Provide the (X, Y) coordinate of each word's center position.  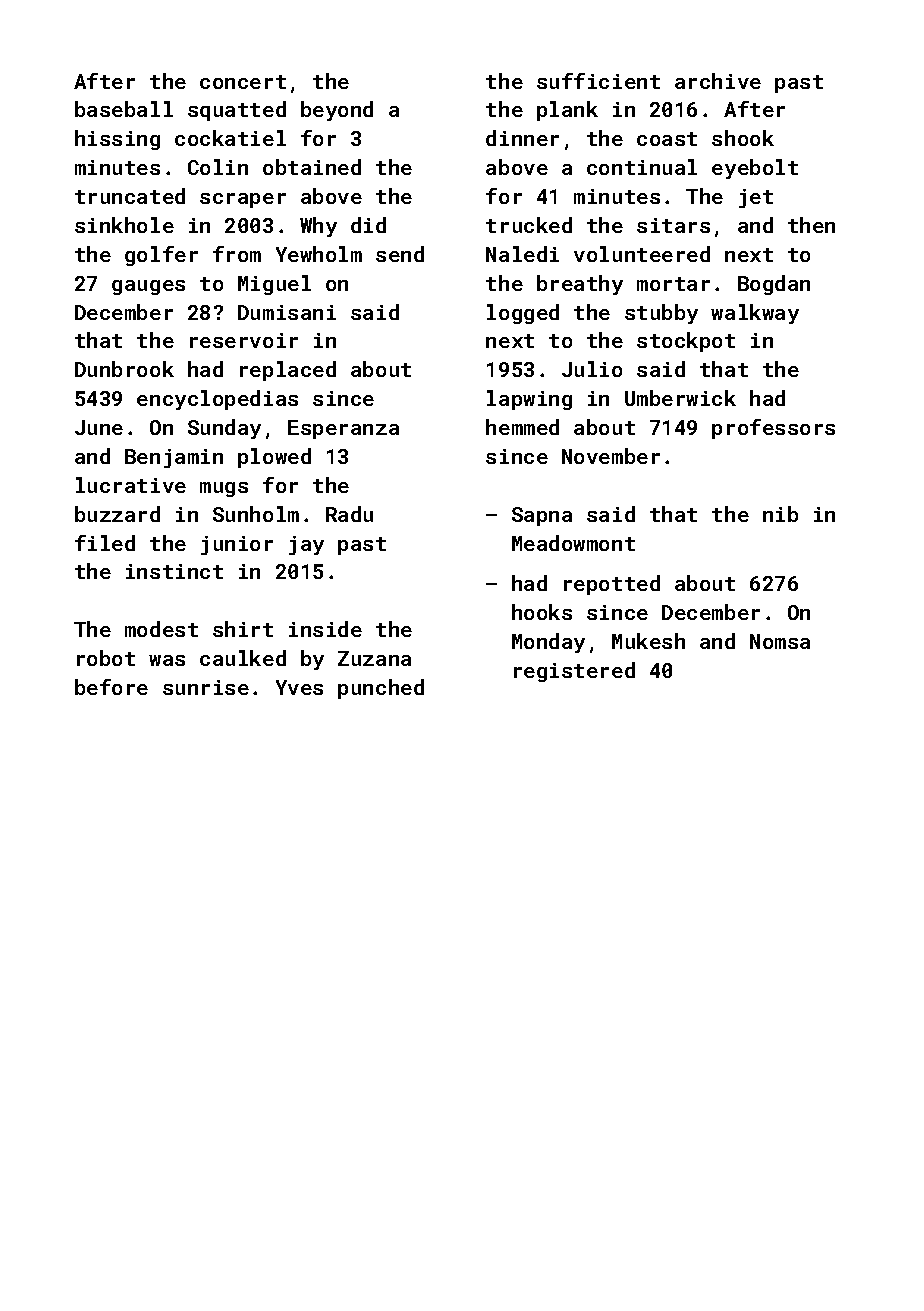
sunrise (206, 687)
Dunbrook (124, 369)
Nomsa (780, 641)
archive (718, 81)
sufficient (598, 81)
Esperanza (343, 429)
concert (243, 82)
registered (574, 672)
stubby (661, 314)
